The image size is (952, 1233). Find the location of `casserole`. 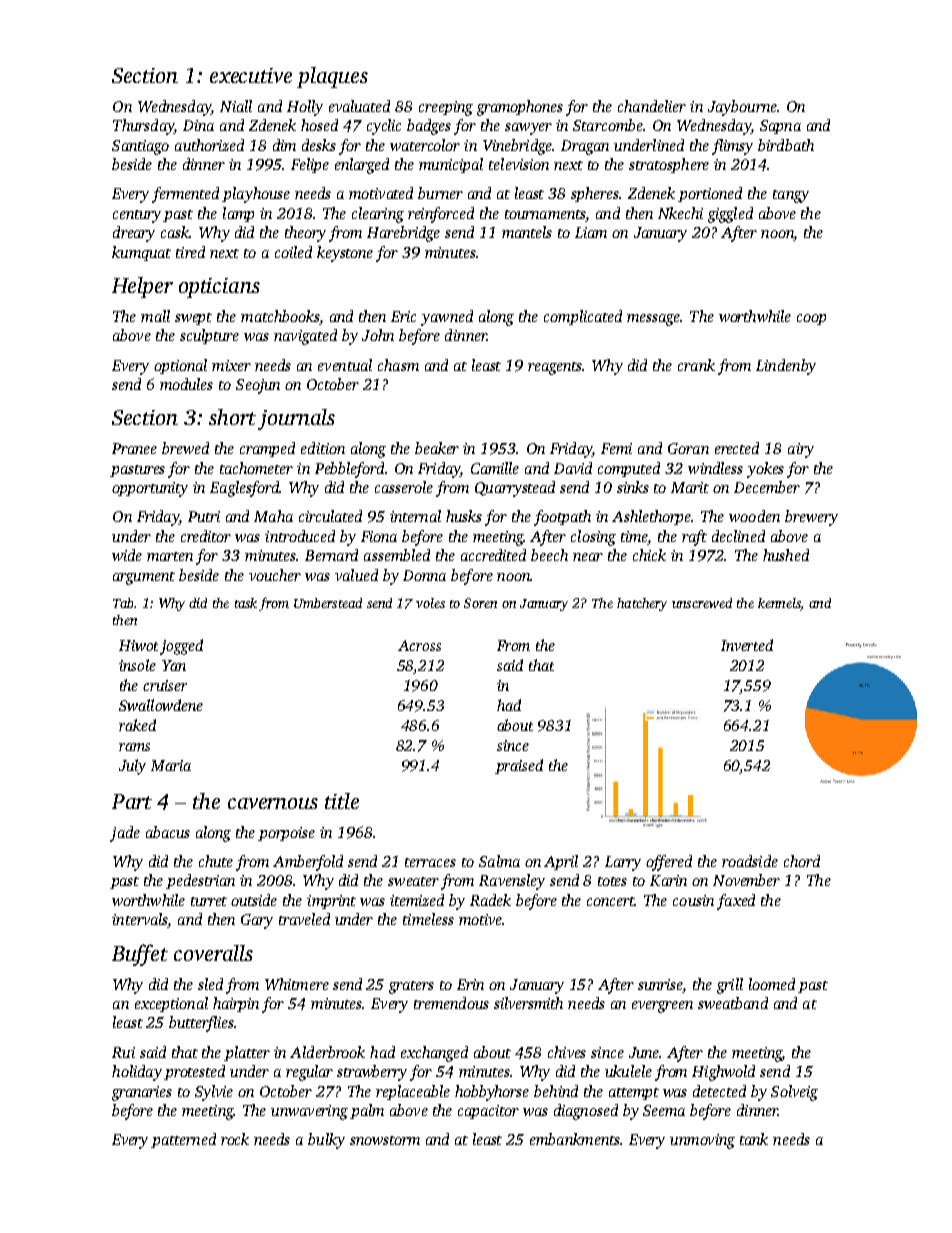

casserole is located at coordinates (404, 487).
